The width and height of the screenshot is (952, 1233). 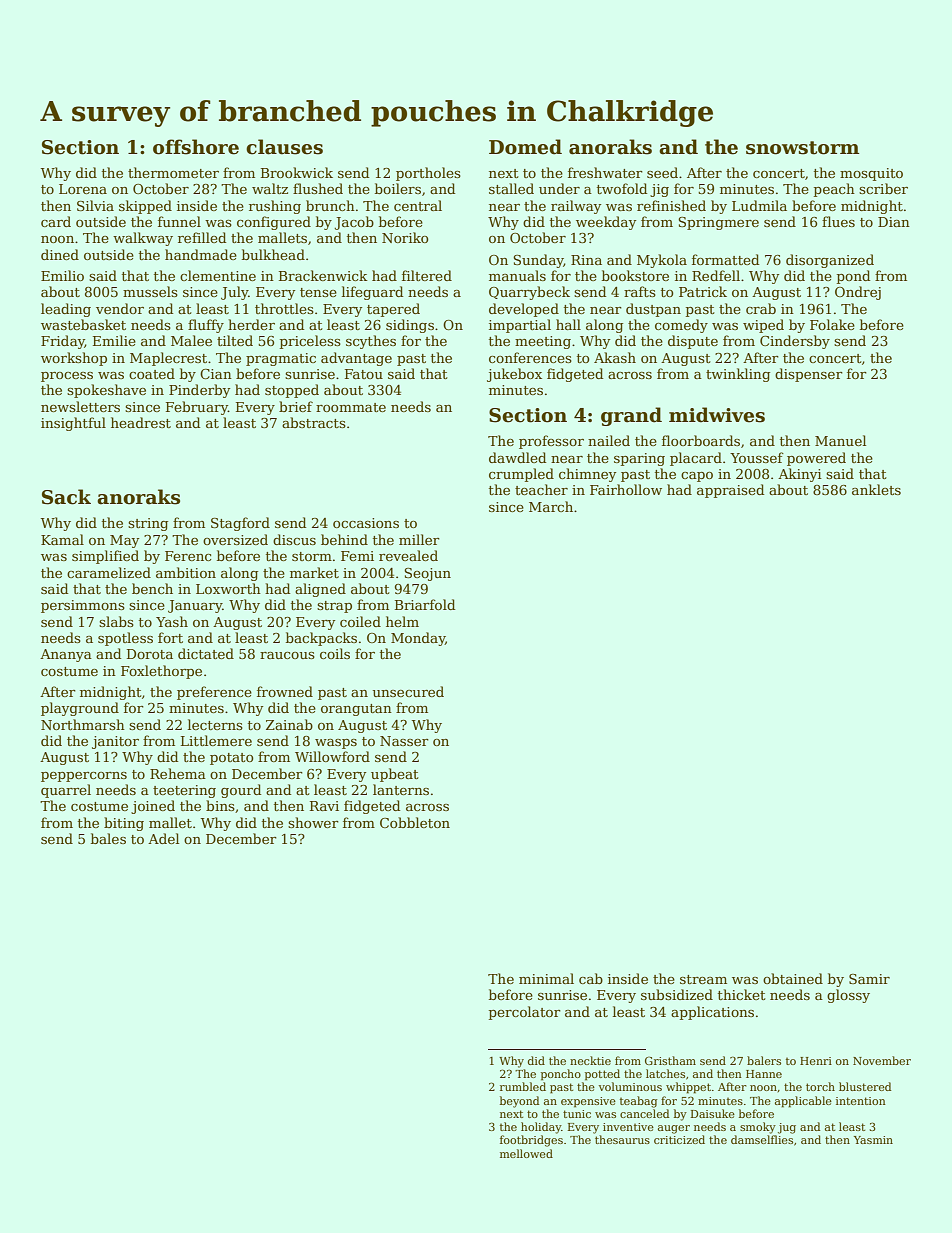 What do you see at coordinates (793, 978) in the screenshot?
I see `obtained` at bounding box center [793, 978].
